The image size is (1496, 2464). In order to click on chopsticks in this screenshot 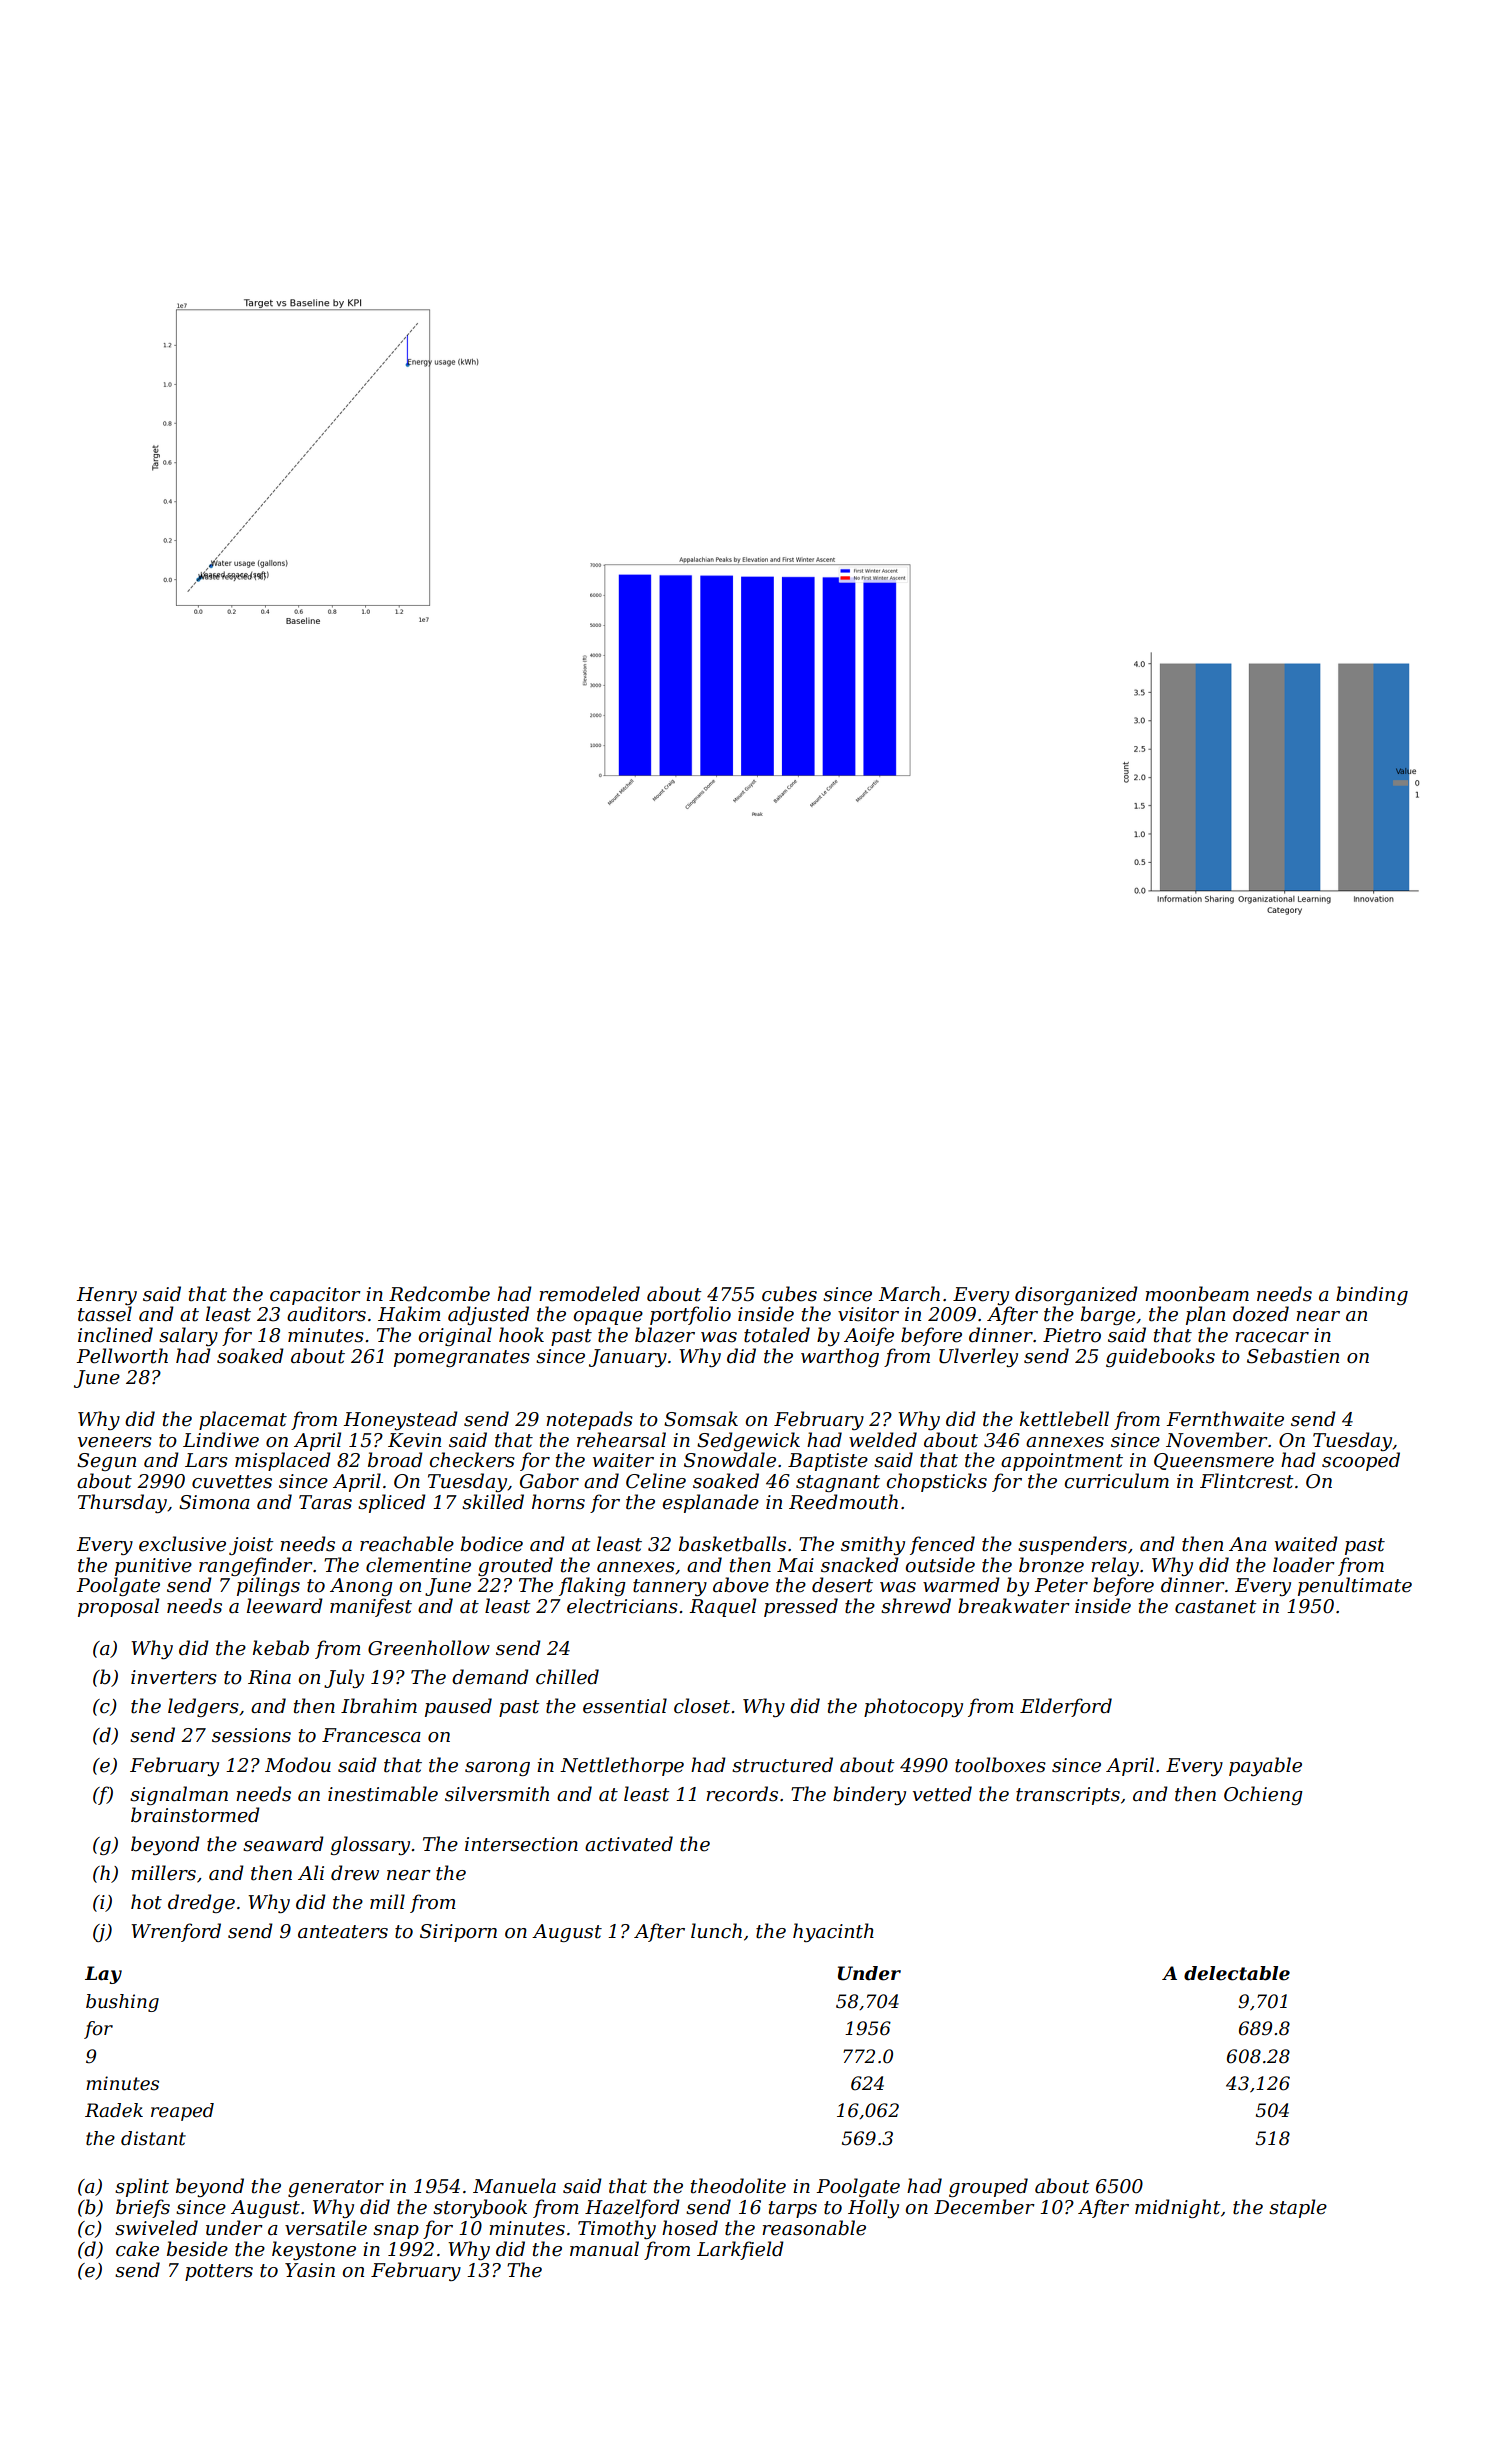, I will do `click(936, 1482)`.
